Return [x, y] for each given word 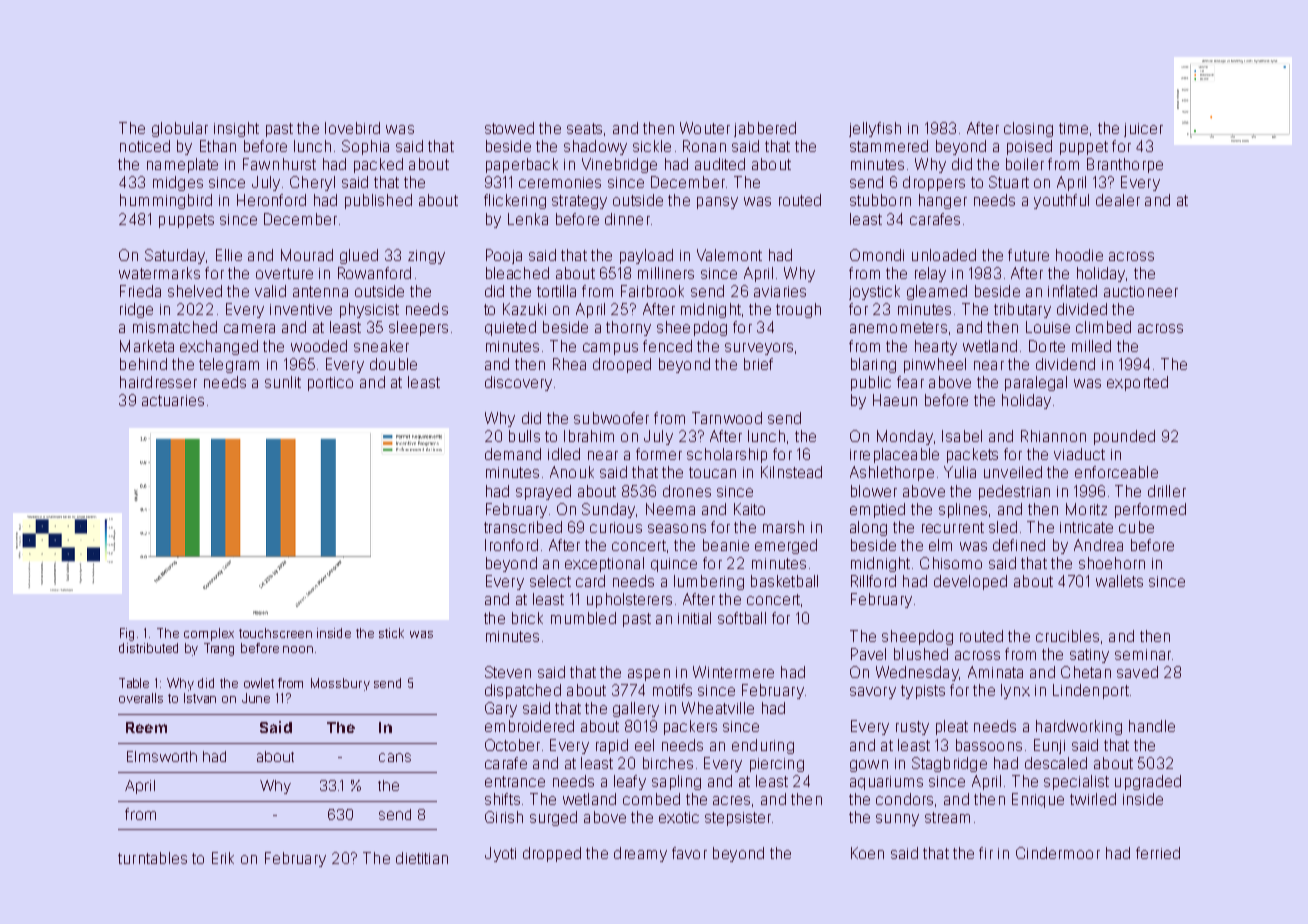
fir [986, 853]
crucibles [1067, 636]
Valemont [729, 255]
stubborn [880, 200]
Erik [223, 858]
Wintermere [733, 672]
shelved [195, 291]
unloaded [944, 255]
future [1028, 255]
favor [689, 853]
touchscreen [275, 633]
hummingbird [166, 201]
